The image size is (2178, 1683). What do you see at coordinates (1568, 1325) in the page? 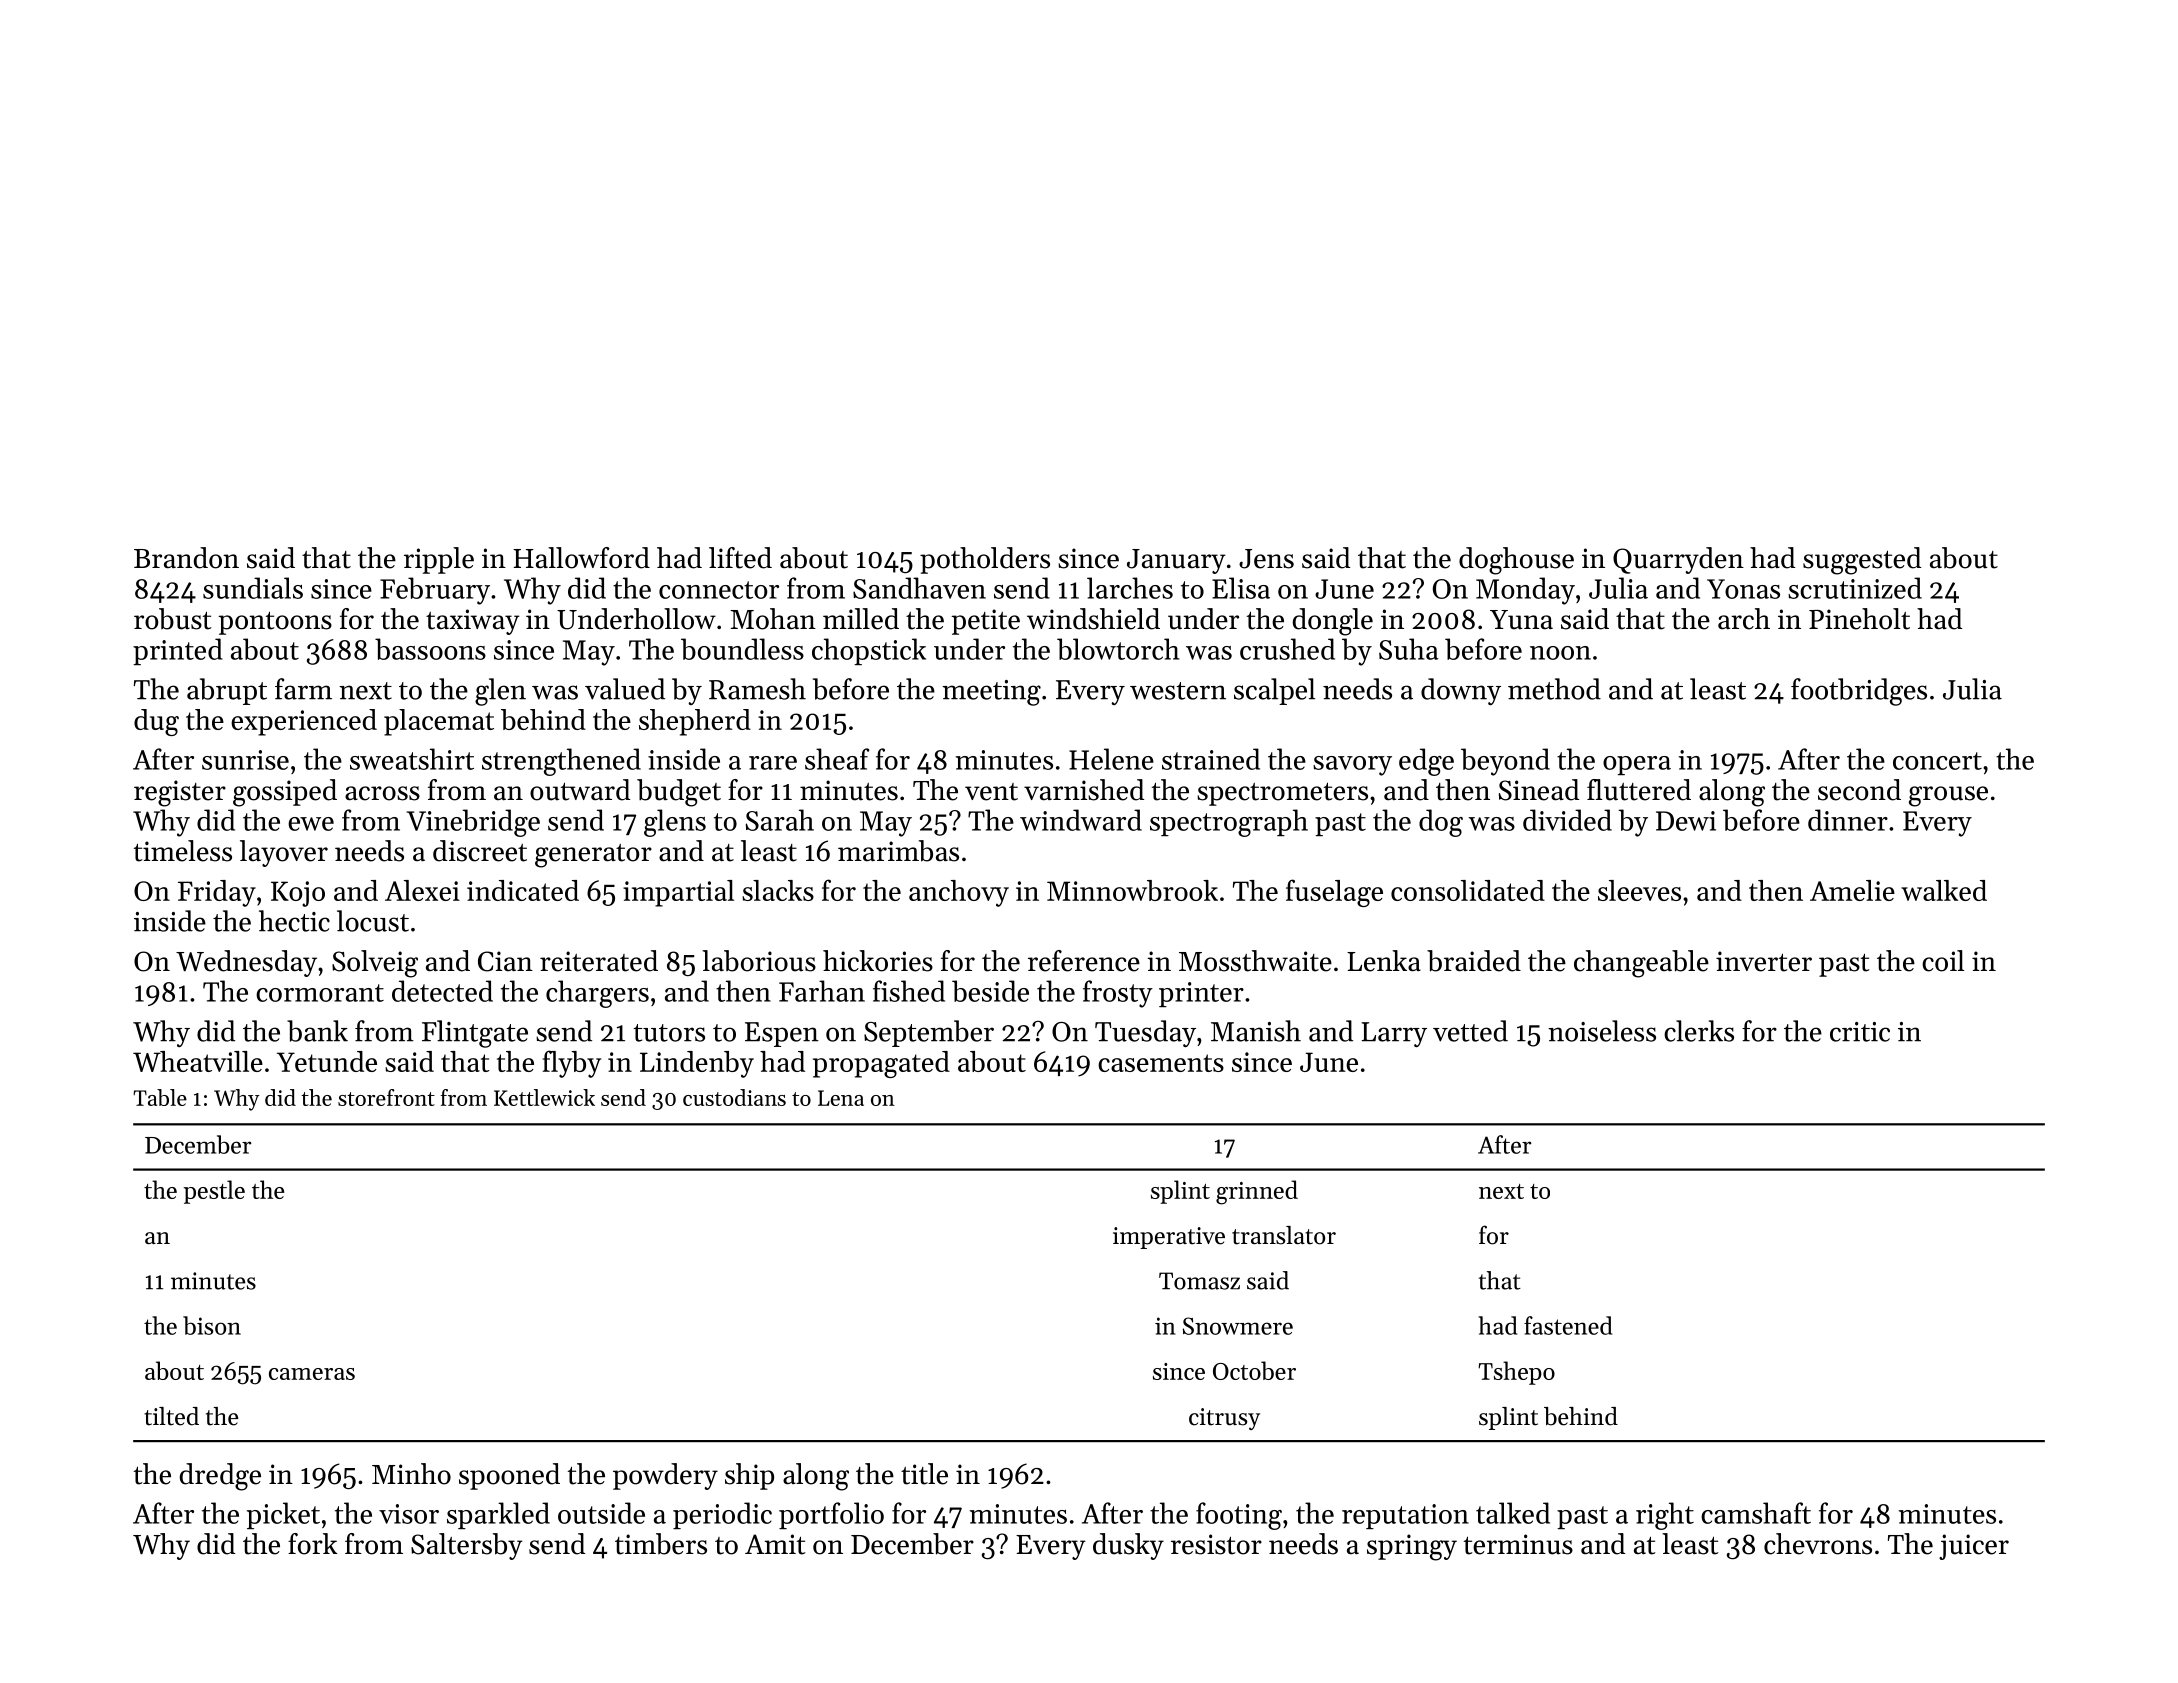
I see `fastened` at bounding box center [1568, 1325].
